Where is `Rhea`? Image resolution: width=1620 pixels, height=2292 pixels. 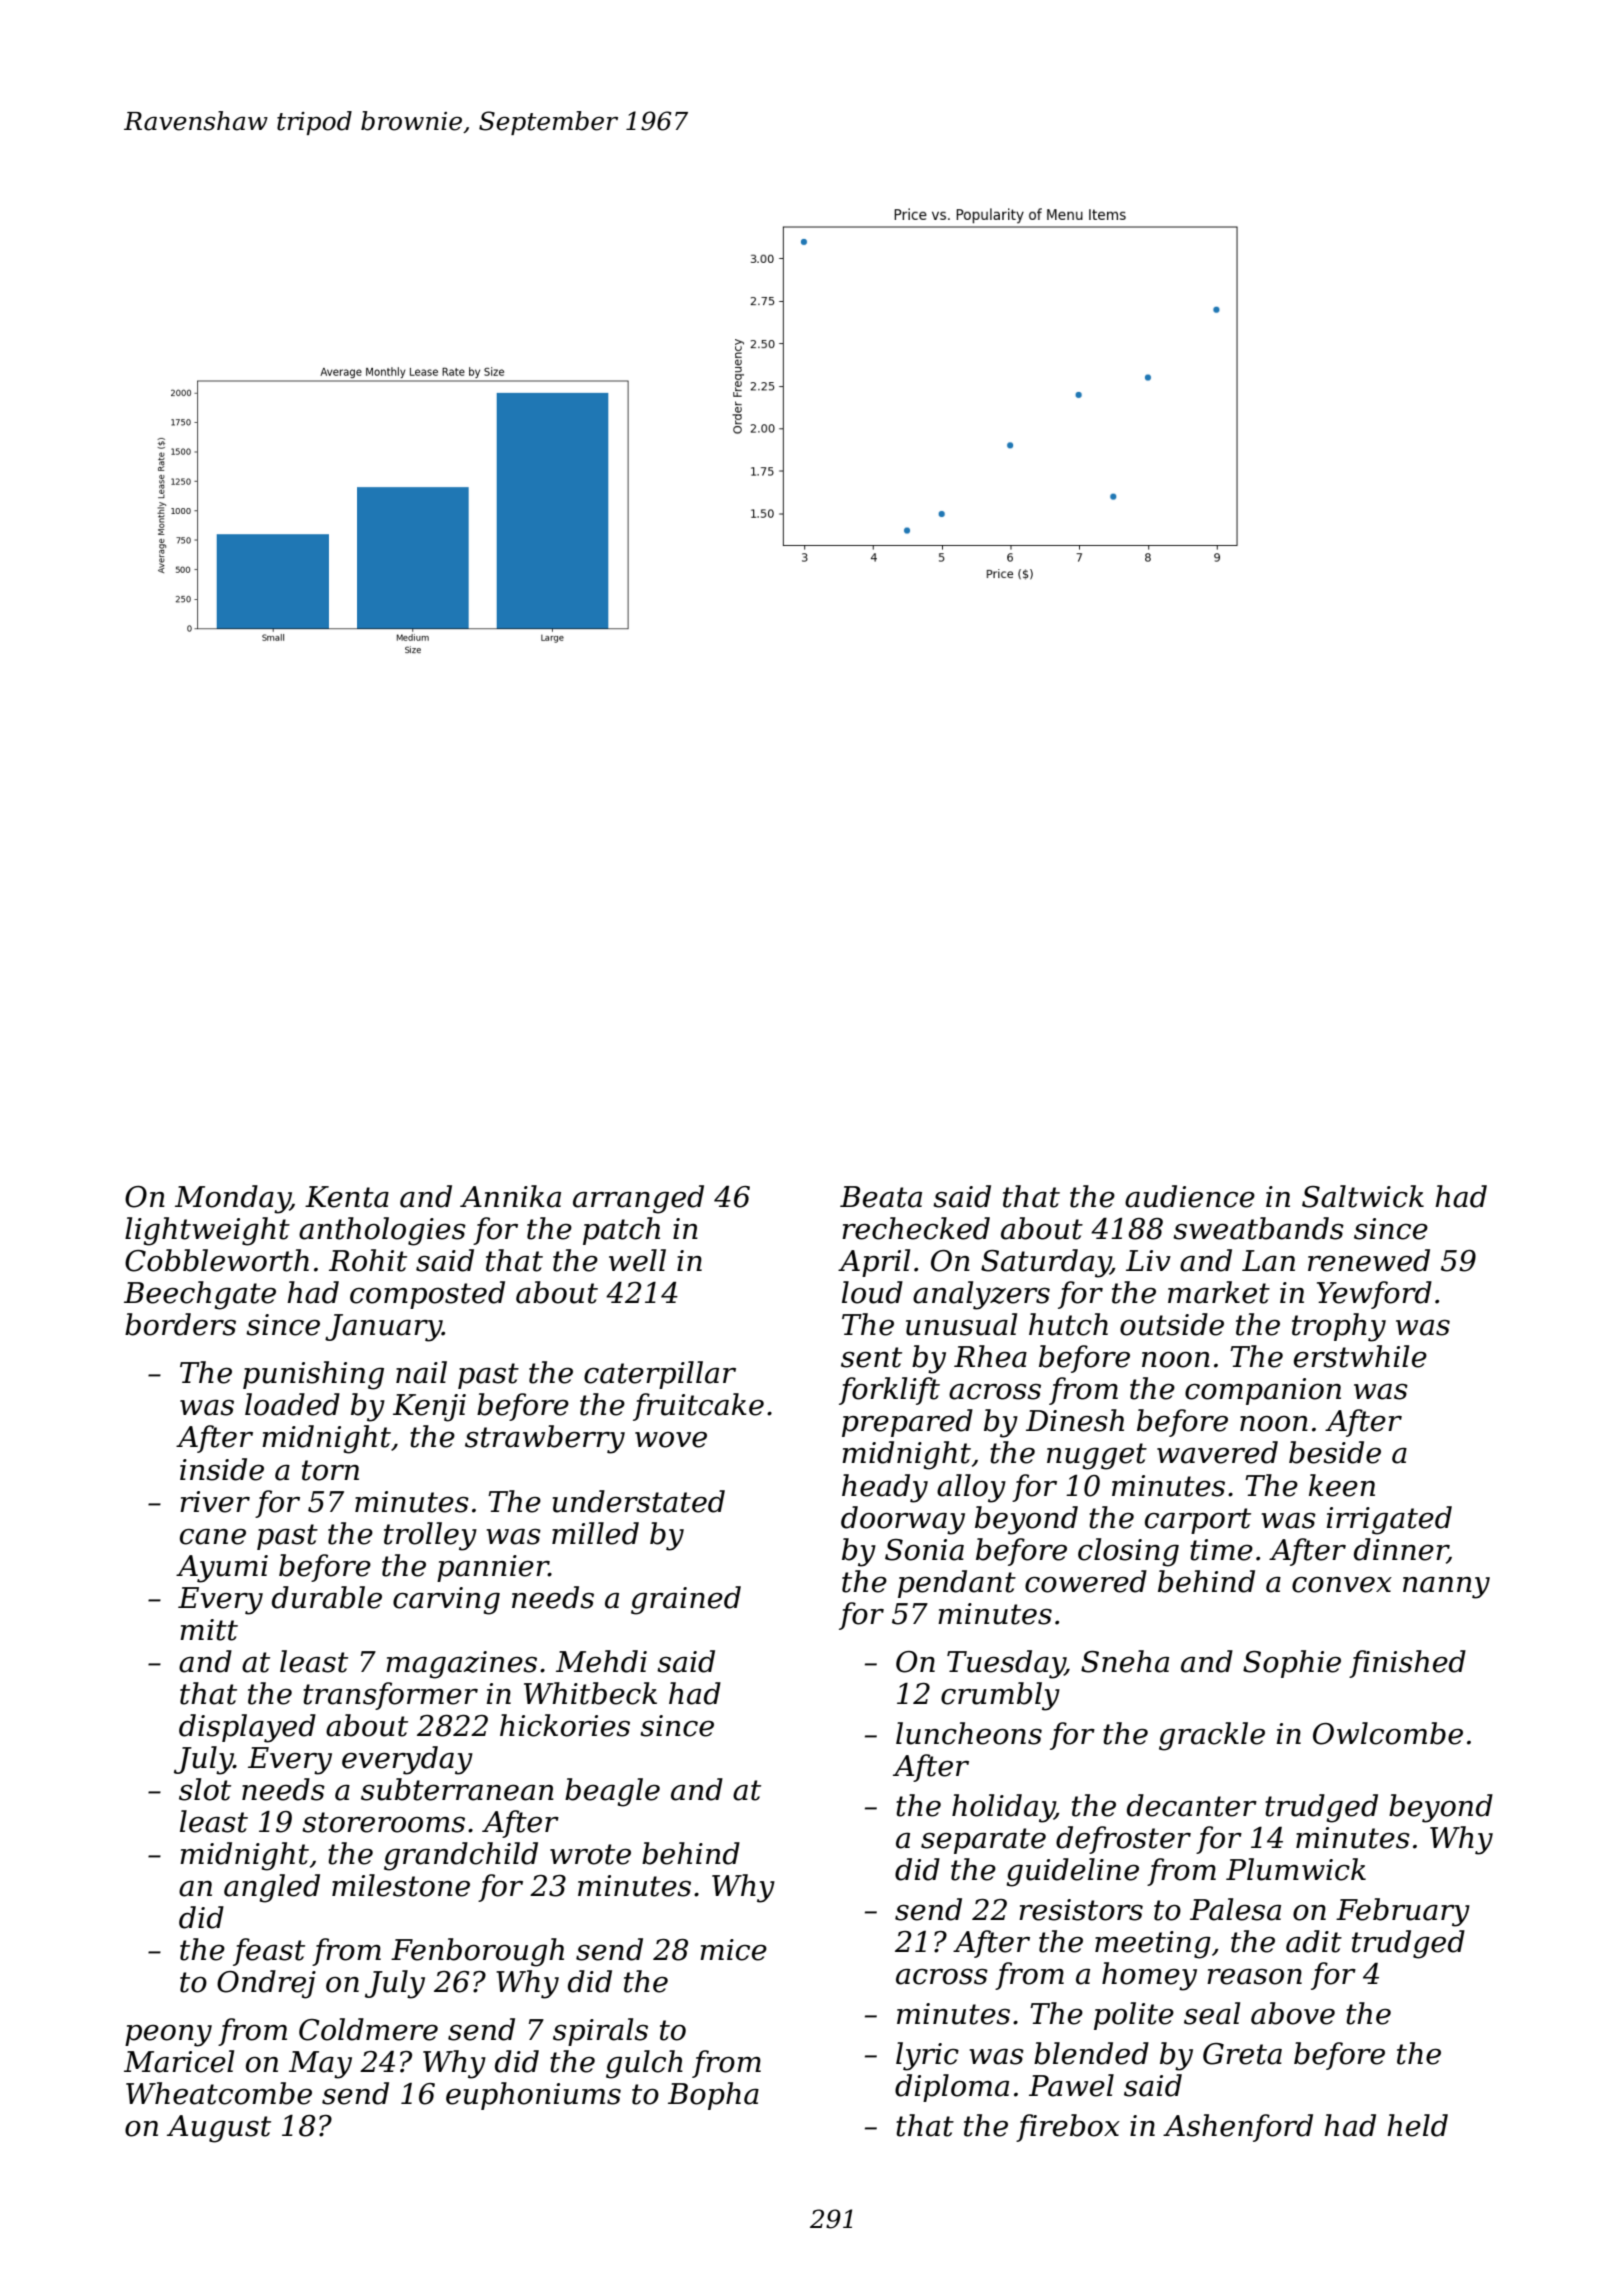
Rhea is located at coordinates (990, 1356).
